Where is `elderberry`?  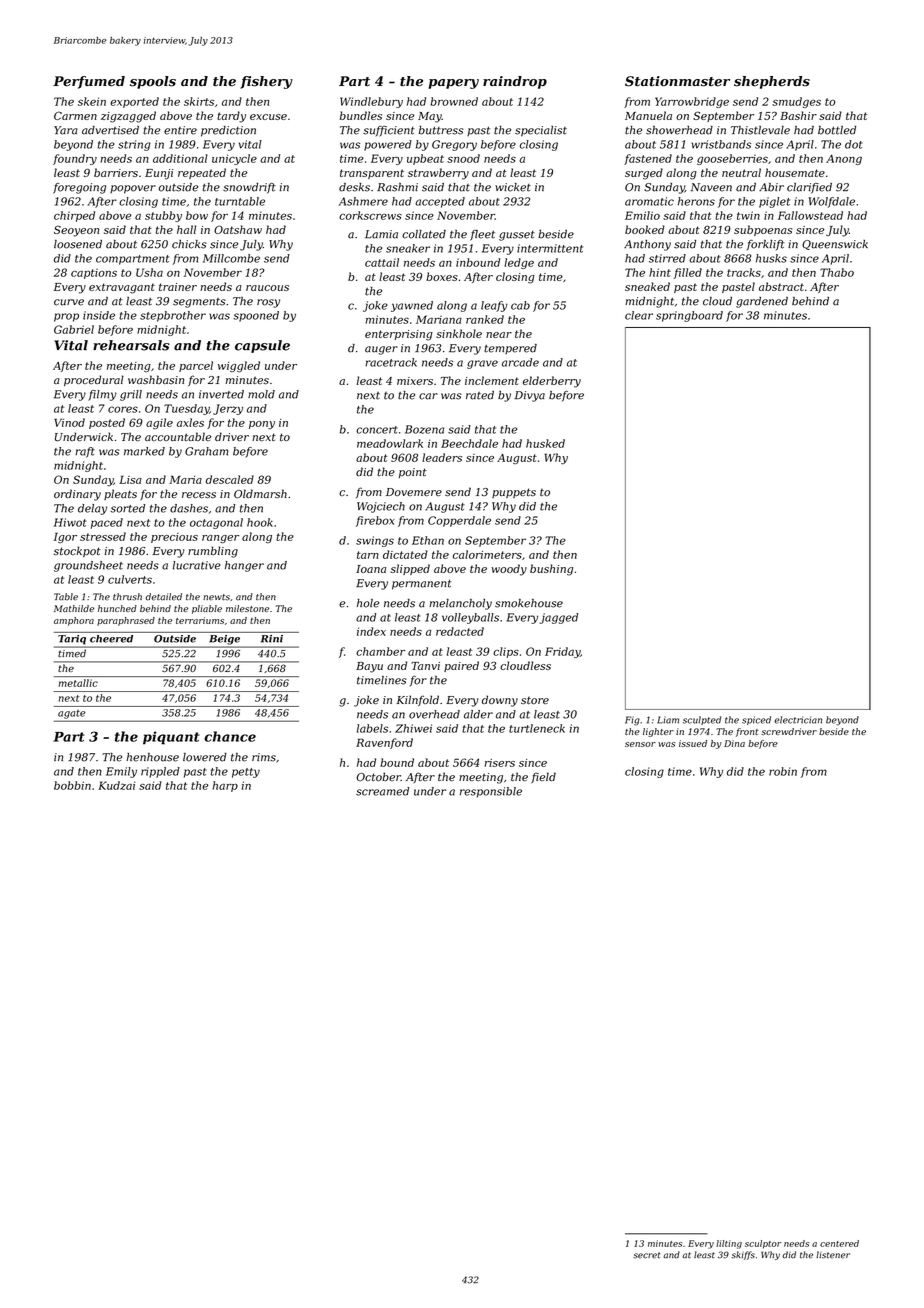
elderberry is located at coordinates (552, 382).
